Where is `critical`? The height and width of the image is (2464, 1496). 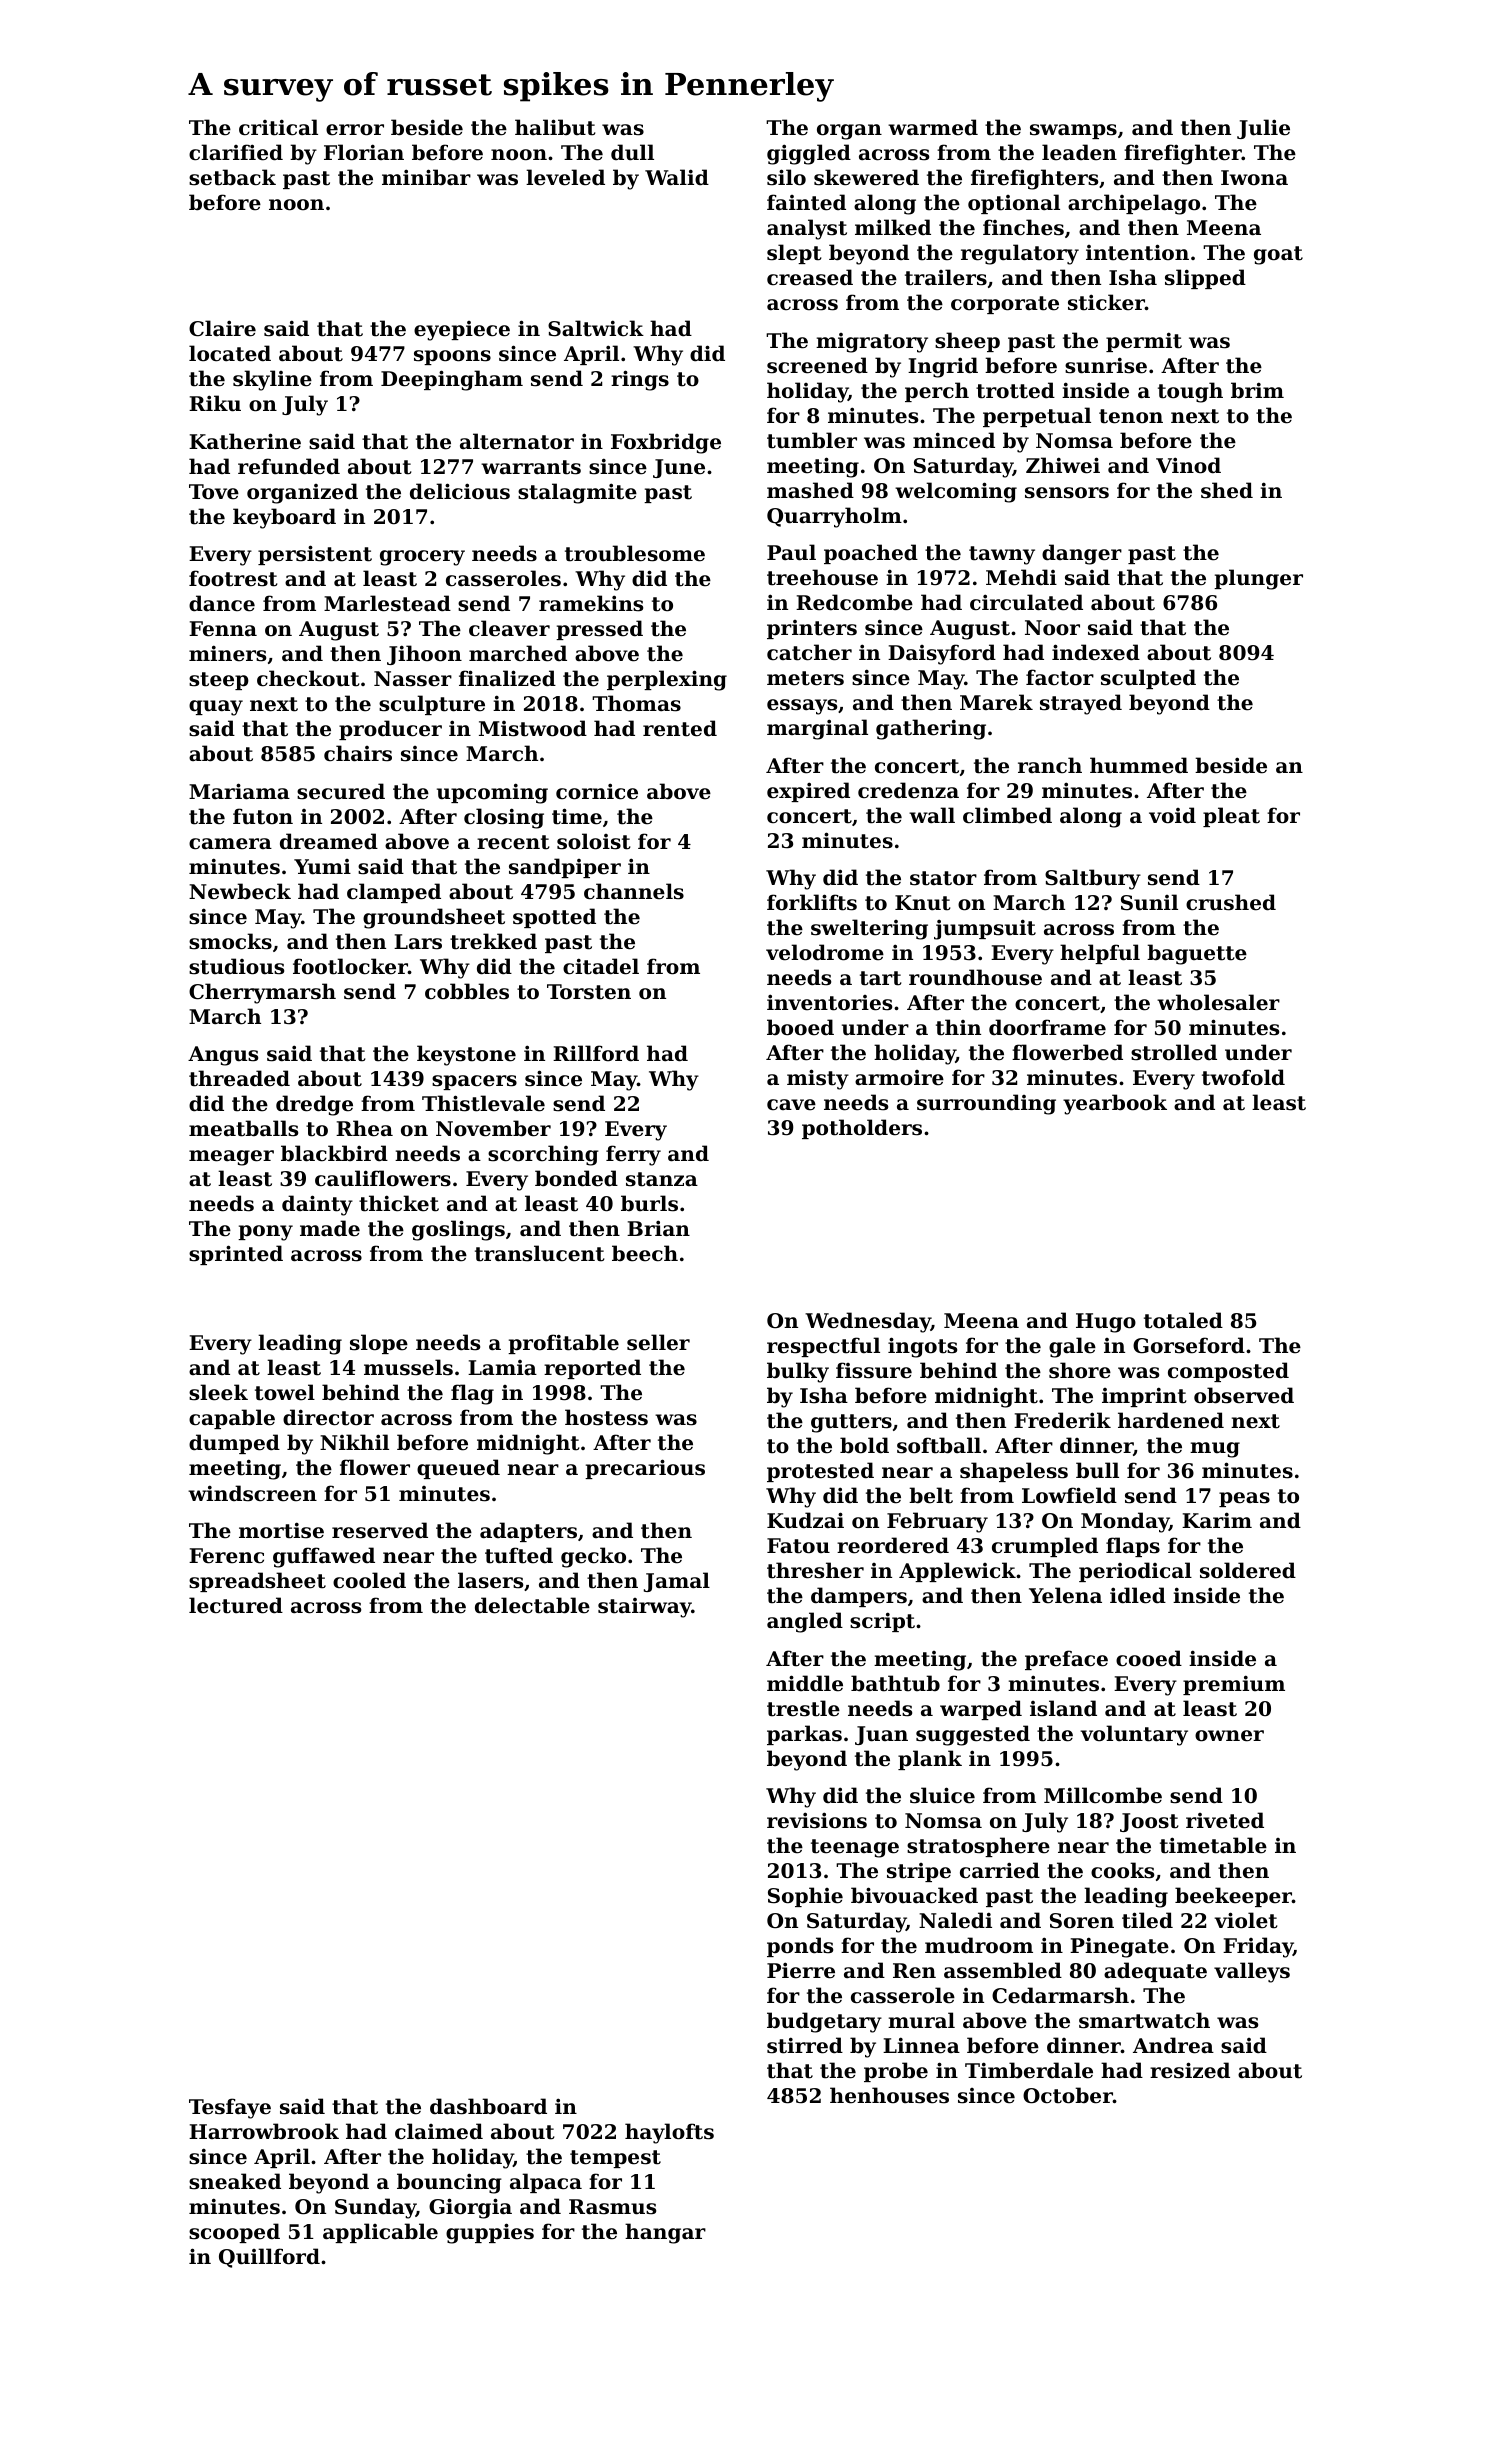
critical is located at coordinates (278, 127).
